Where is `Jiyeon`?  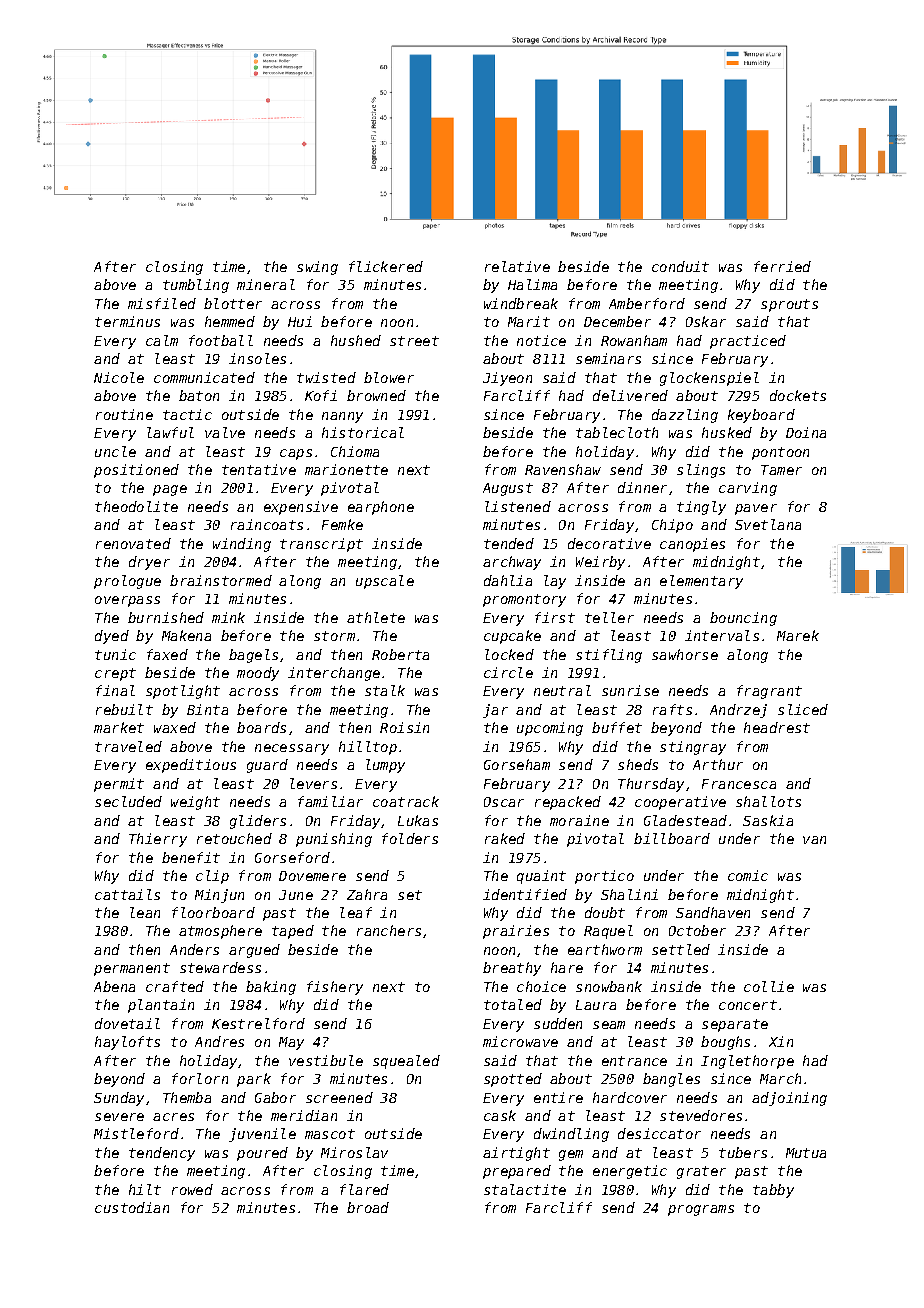 Jiyeon is located at coordinates (507, 379).
